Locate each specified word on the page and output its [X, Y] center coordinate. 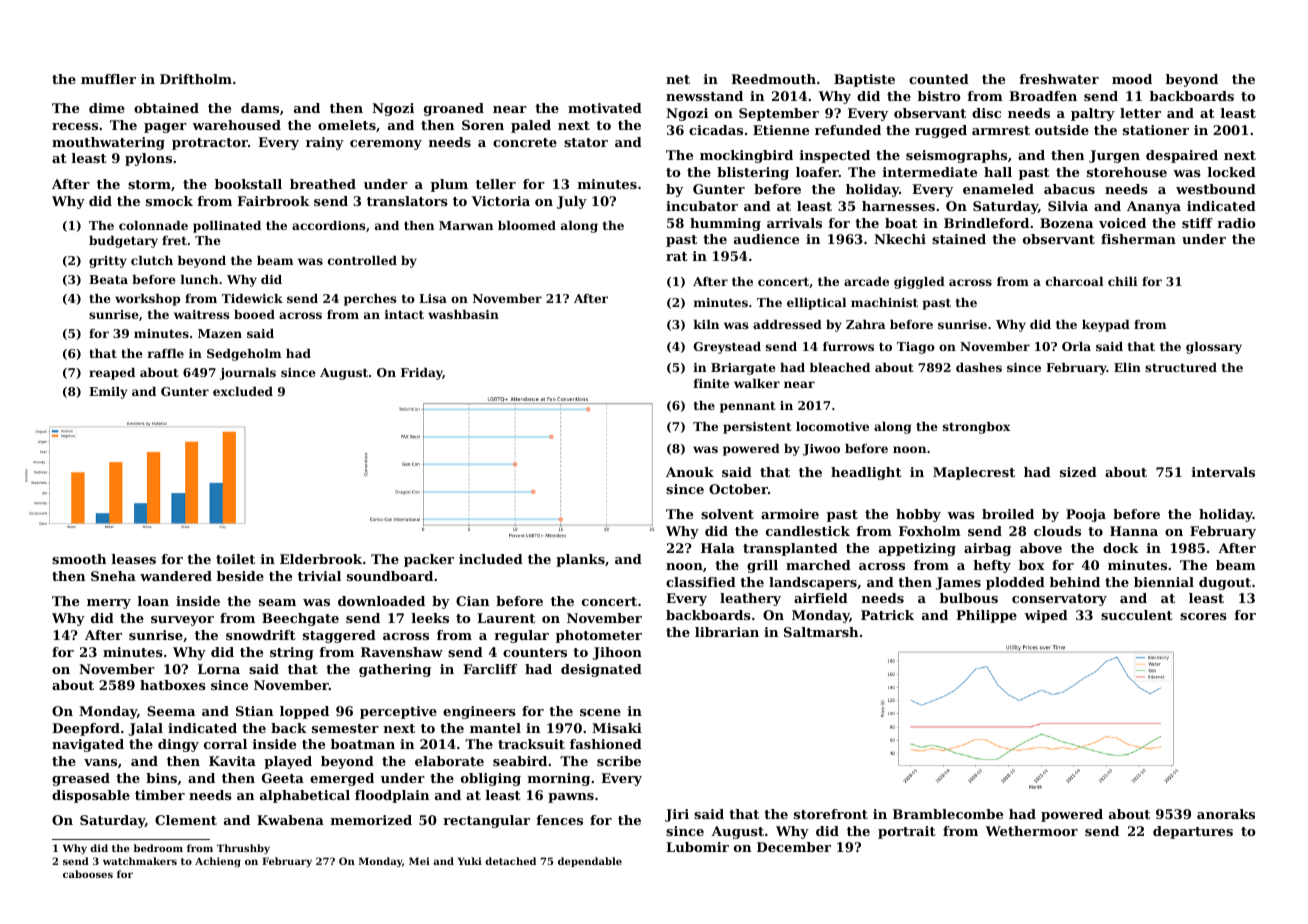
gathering [395, 670]
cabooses [88, 874]
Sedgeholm [244, 355]
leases [134, 559]
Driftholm [196, 79]
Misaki [617, 728]
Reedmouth [773, 79]
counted [939, 79]
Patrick [887, 615]
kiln [706, 324]
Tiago [916, 348]
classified [701, 582]
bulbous [969, 598]
